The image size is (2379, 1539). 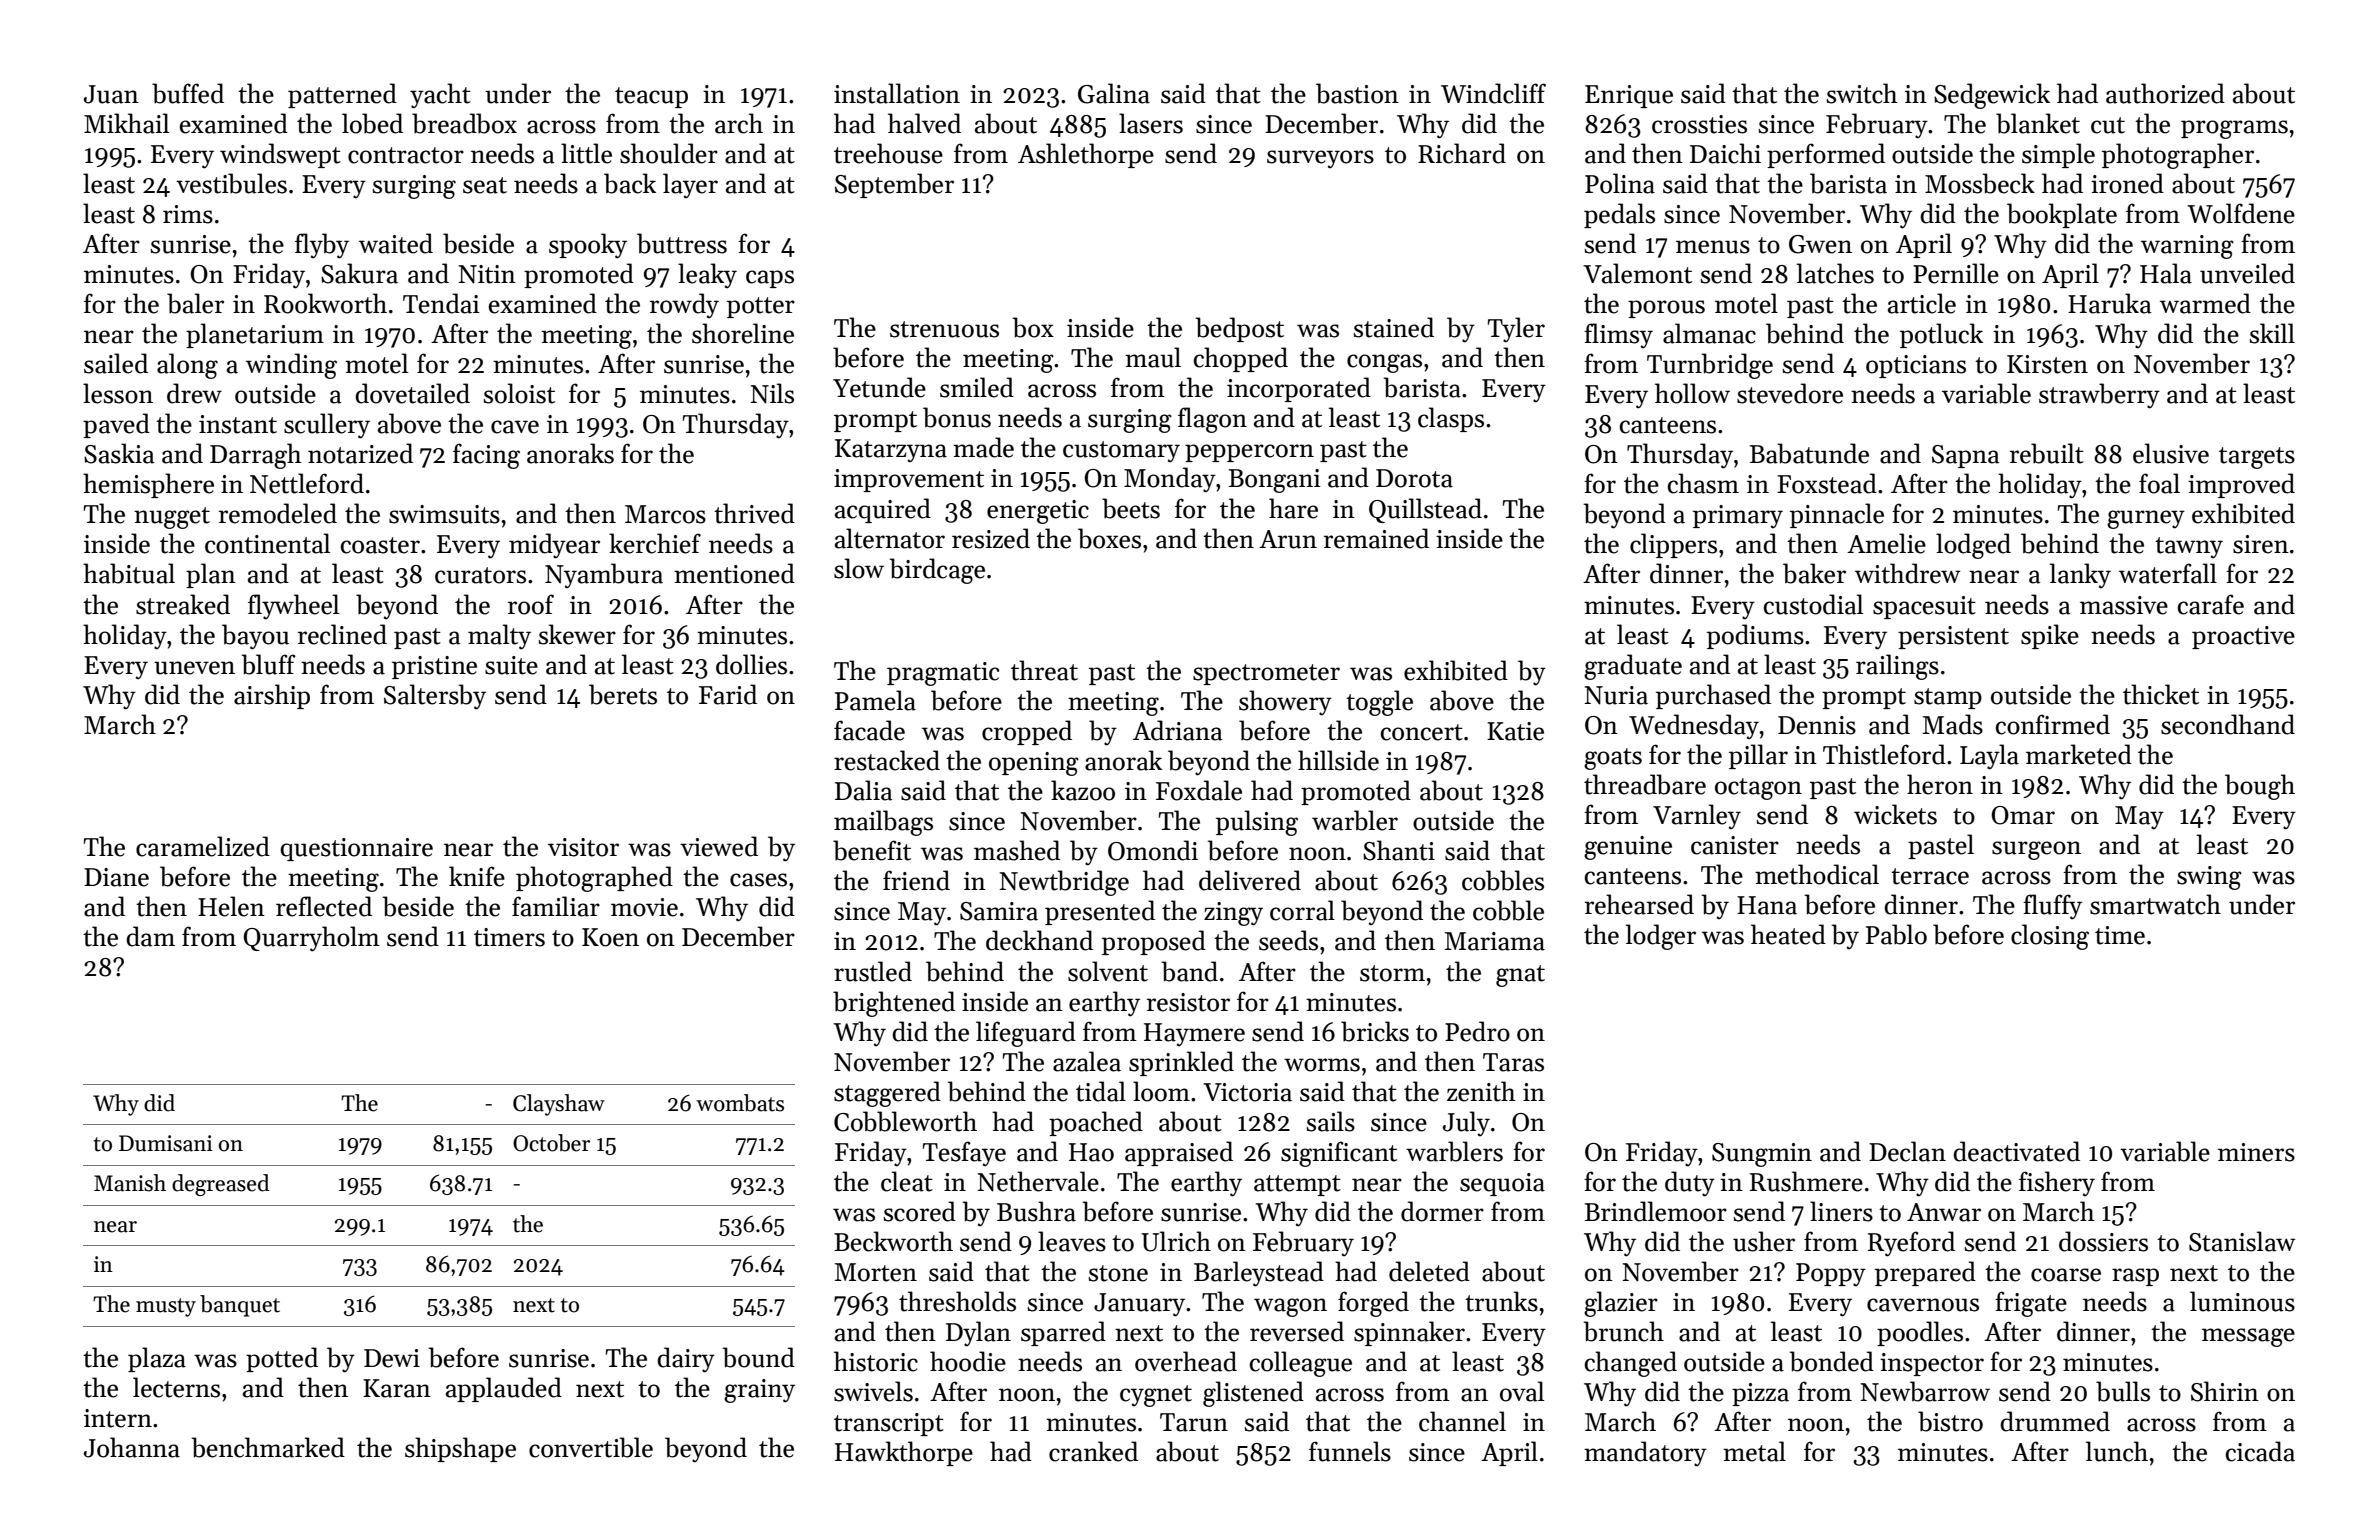 I want to click on photographer, so click(x=2178, y=156).
